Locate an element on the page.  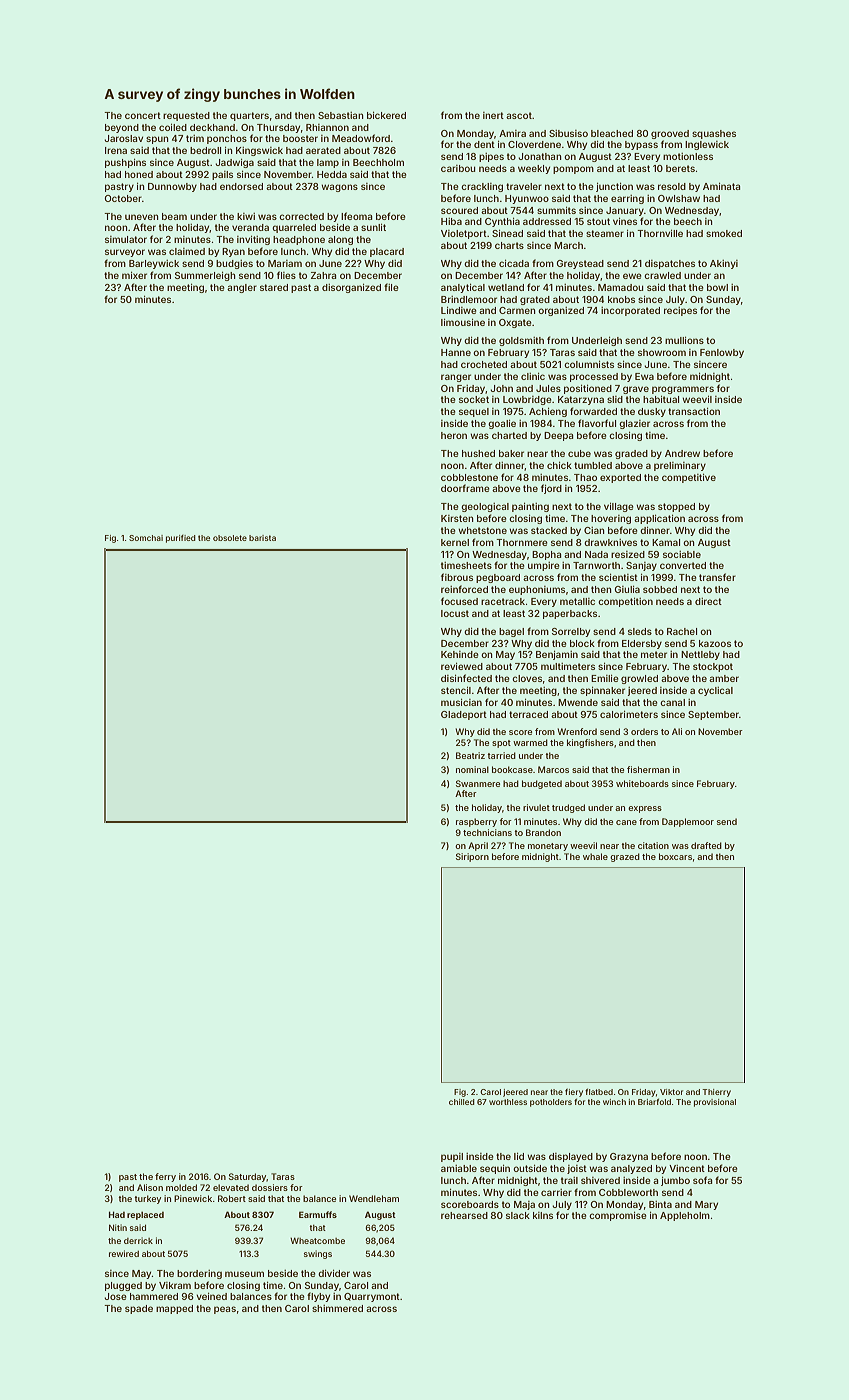
Beatriz is located at coordinates (470, 755).
